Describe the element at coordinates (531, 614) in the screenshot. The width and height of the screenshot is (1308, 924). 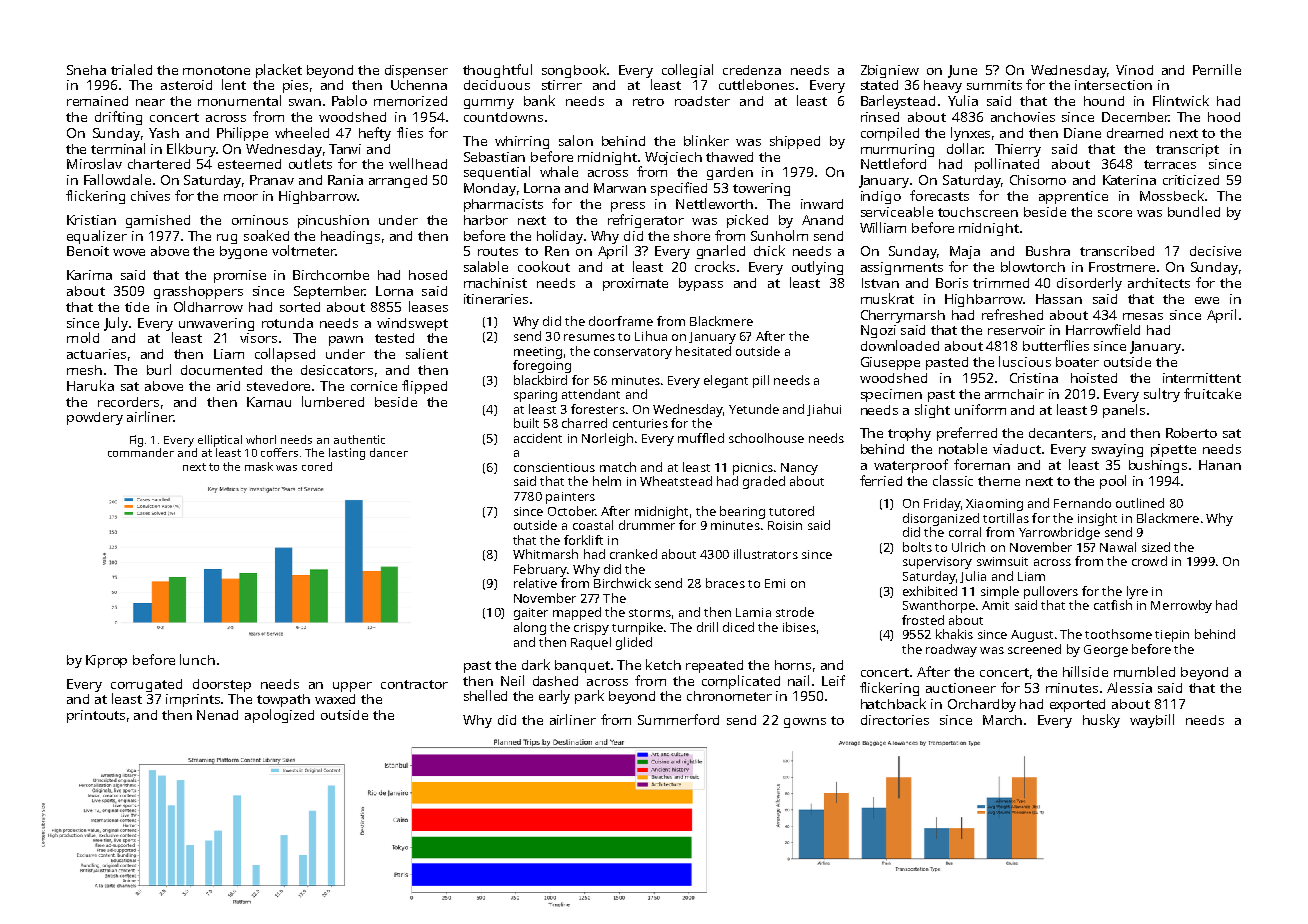
I see `gaiter` at that location.
